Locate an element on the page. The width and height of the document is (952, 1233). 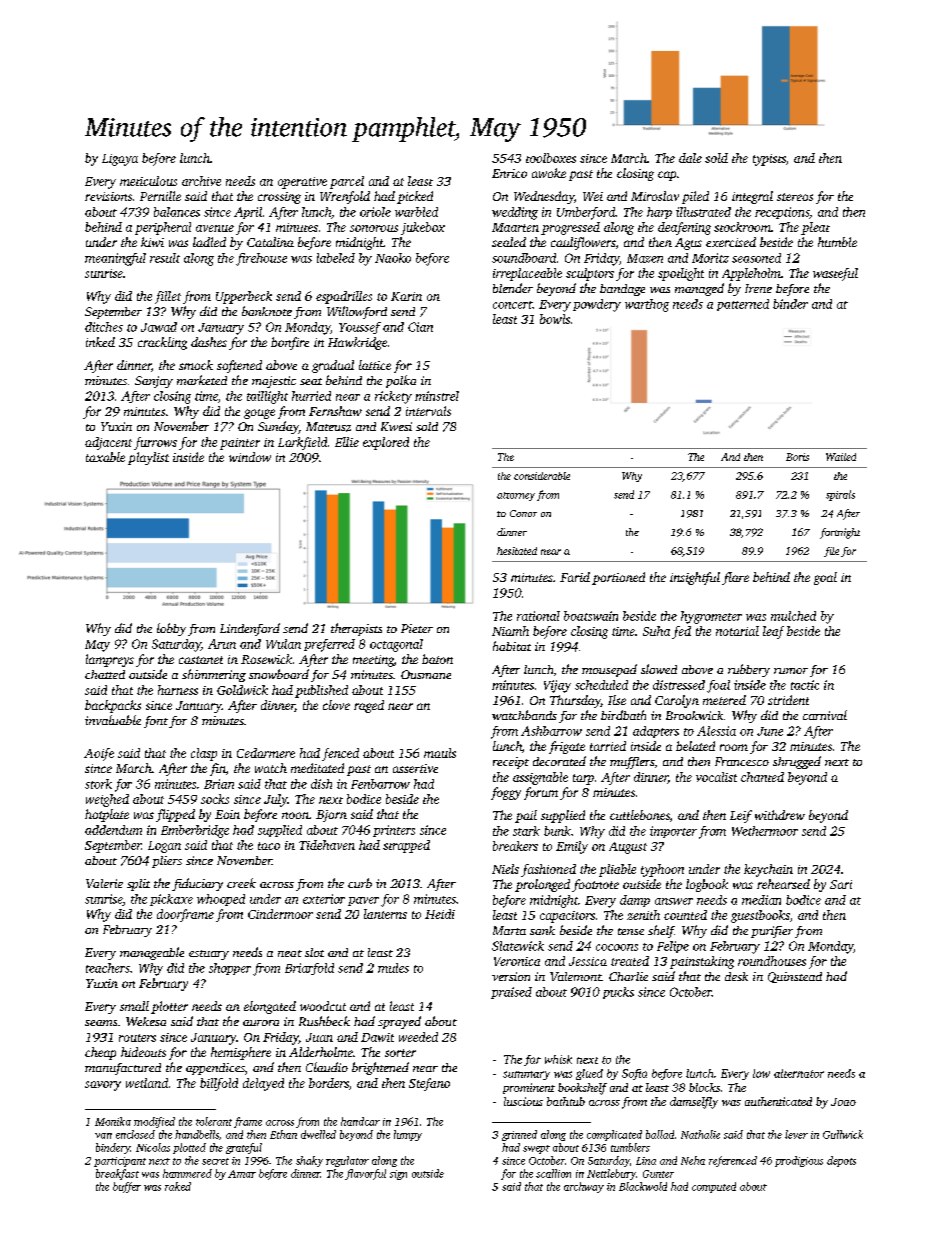
scallion is located at coordinates (553, 1173).
